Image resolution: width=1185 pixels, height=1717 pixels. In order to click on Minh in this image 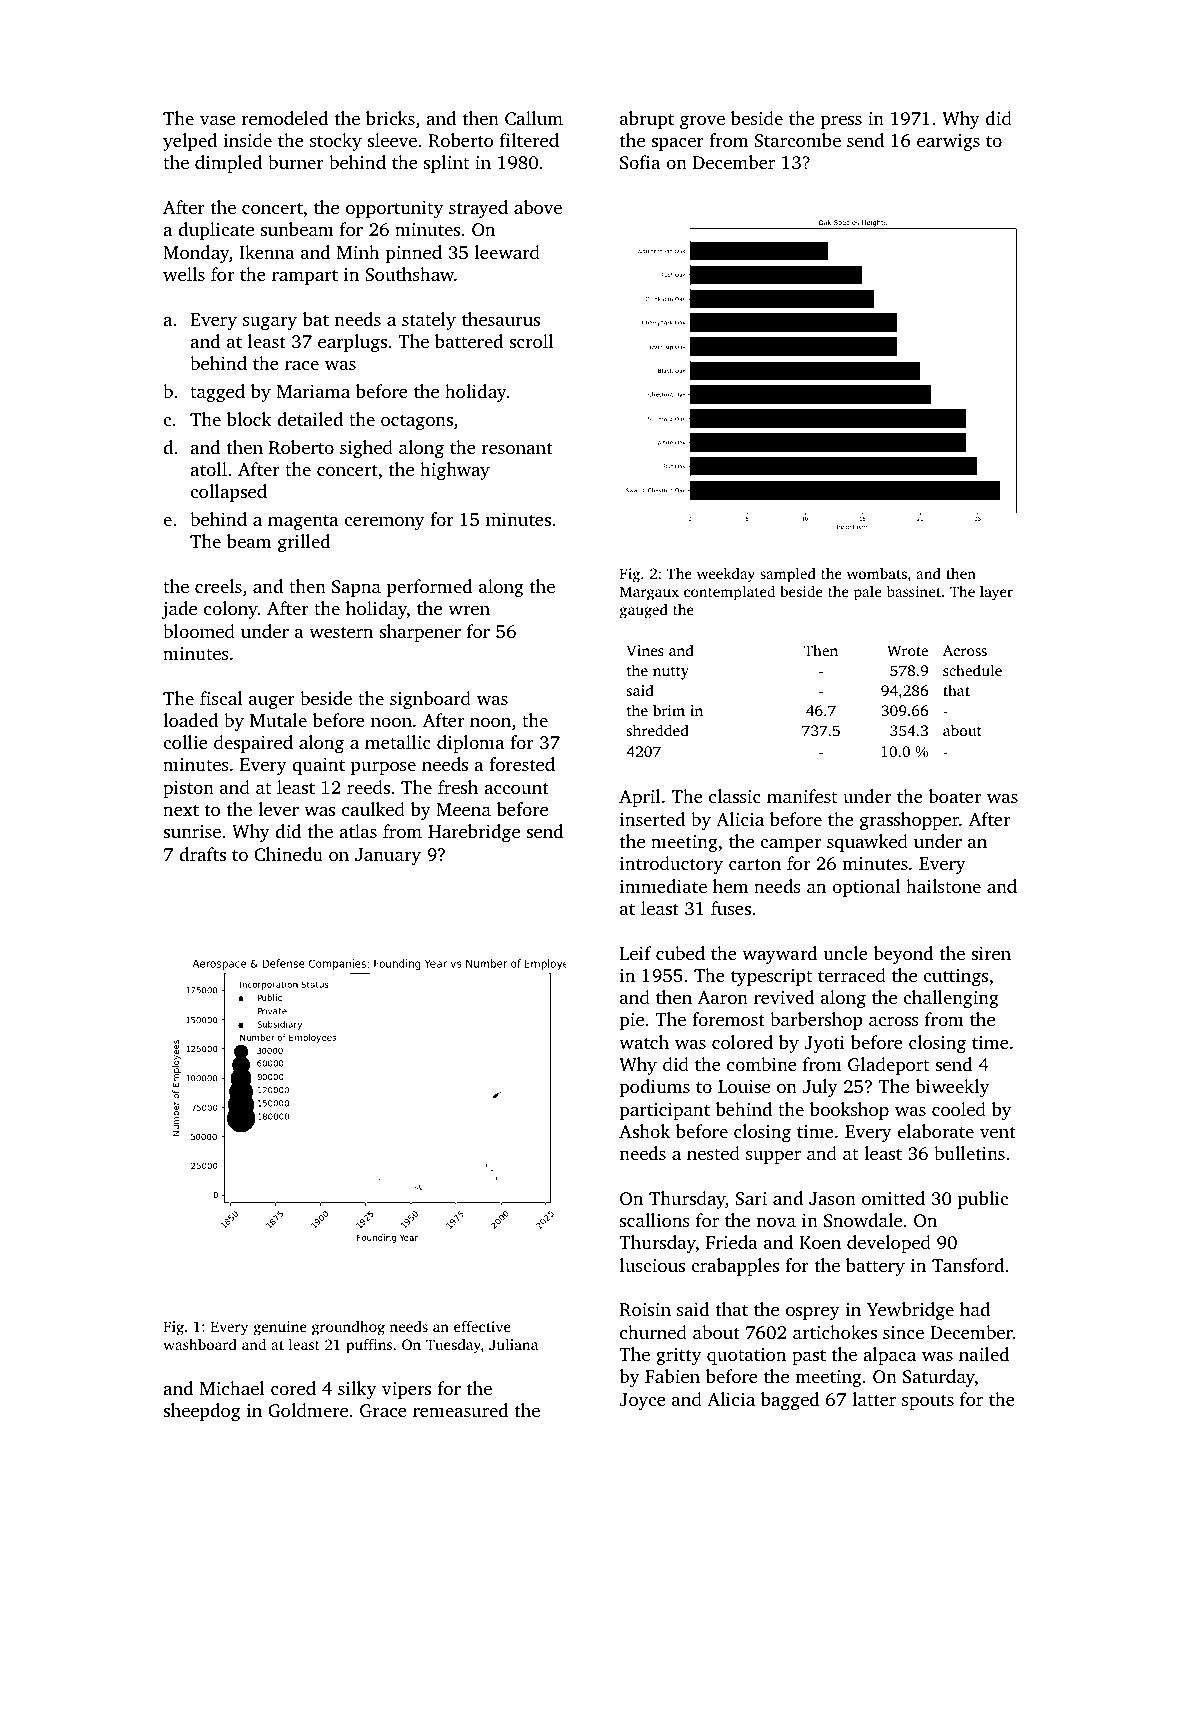, I will do `click(358, 252)`.
